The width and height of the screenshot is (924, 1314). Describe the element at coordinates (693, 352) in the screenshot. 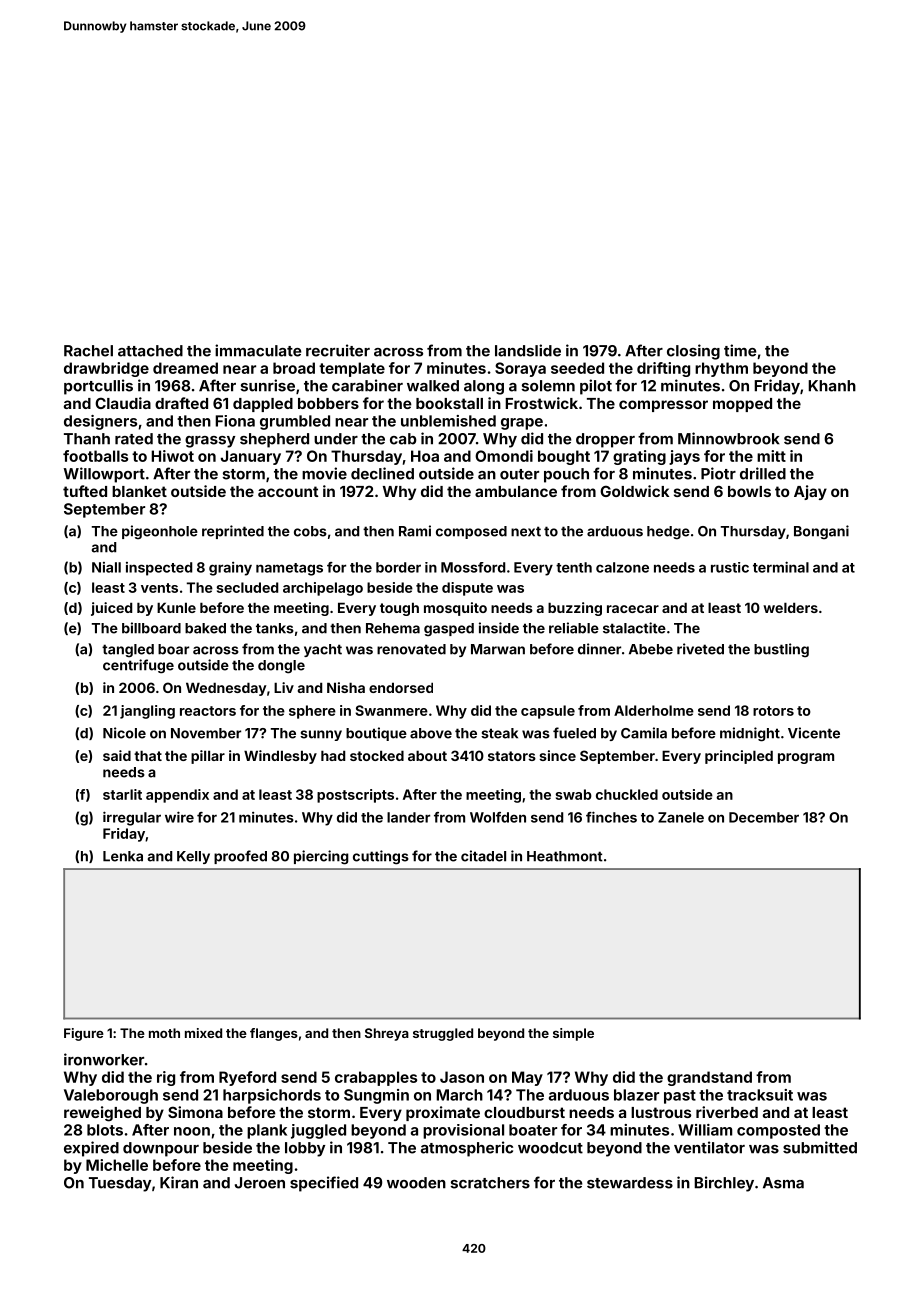

I see `closing` at that location.
